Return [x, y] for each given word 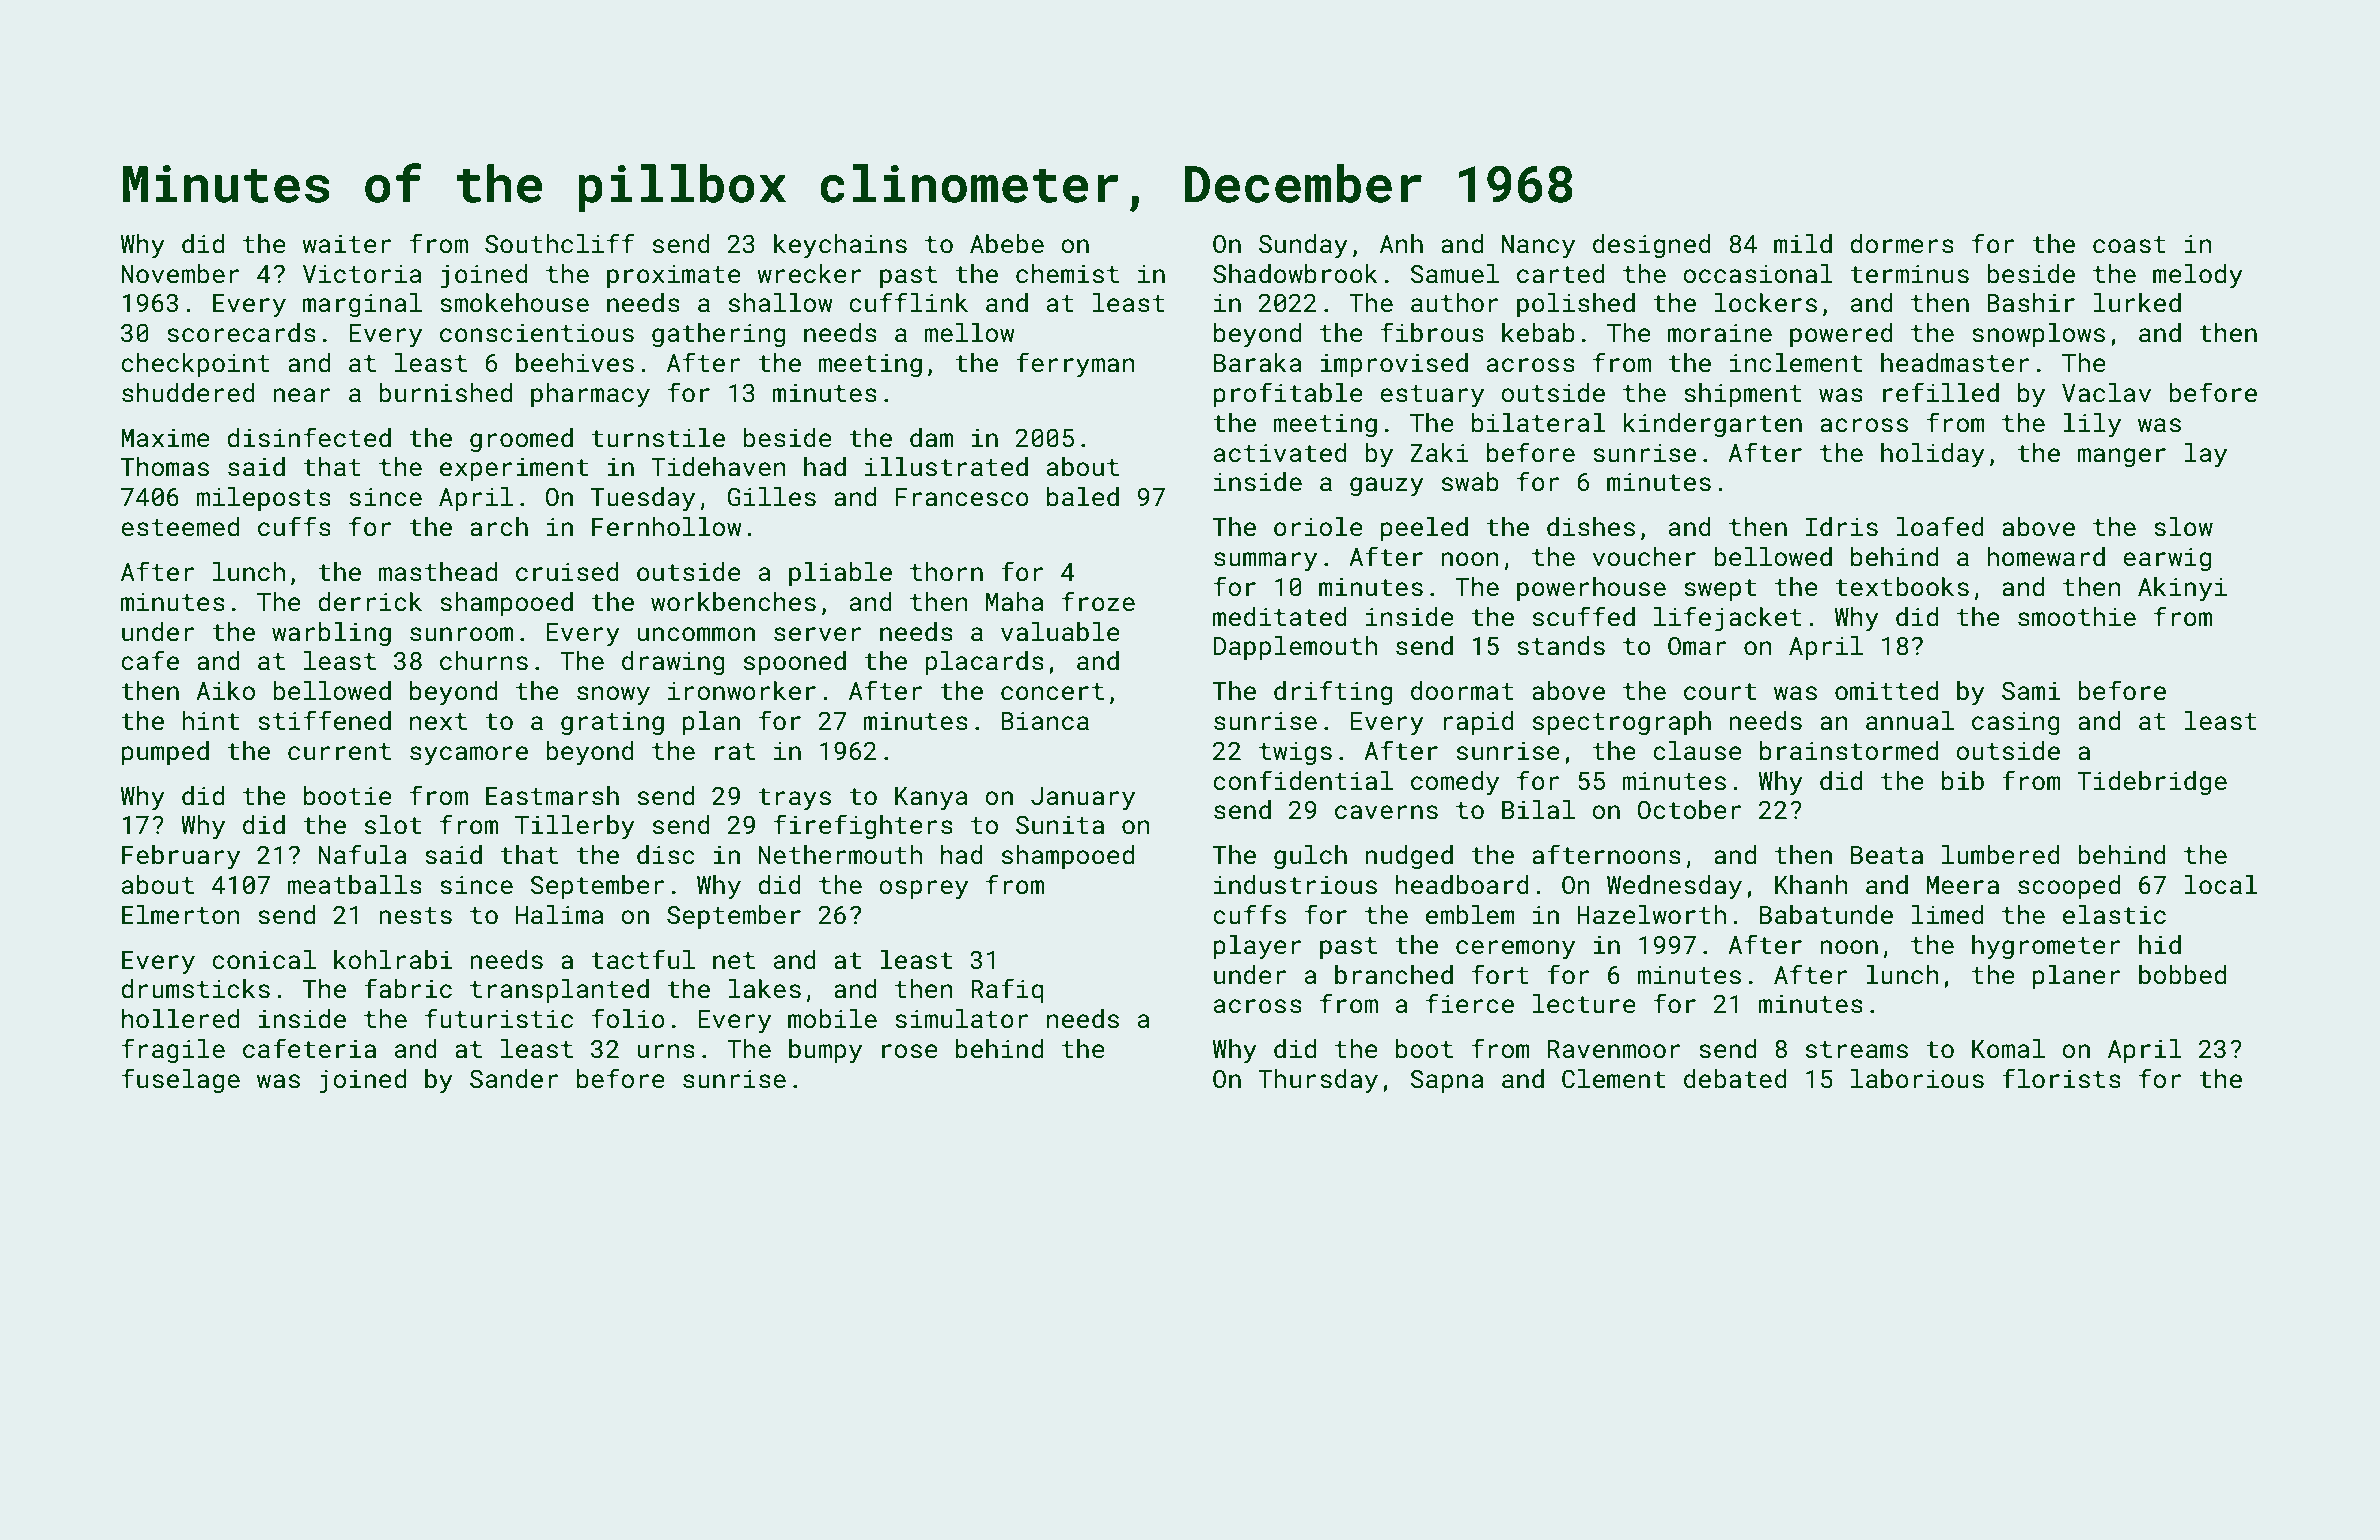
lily [2092, 425]
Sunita [1060, 825]
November [180, 274]
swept [1720, 590]
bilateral [1538, 423]
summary [1265, 562]
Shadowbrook [1295, 274]
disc [666, 855]
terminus [1909, 274]
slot [393, 825]
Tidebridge [2152, 783]
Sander [514, 1079]
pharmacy [590, 395]
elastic [2114, 915]
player [1257, 947]
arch [499, 527]
